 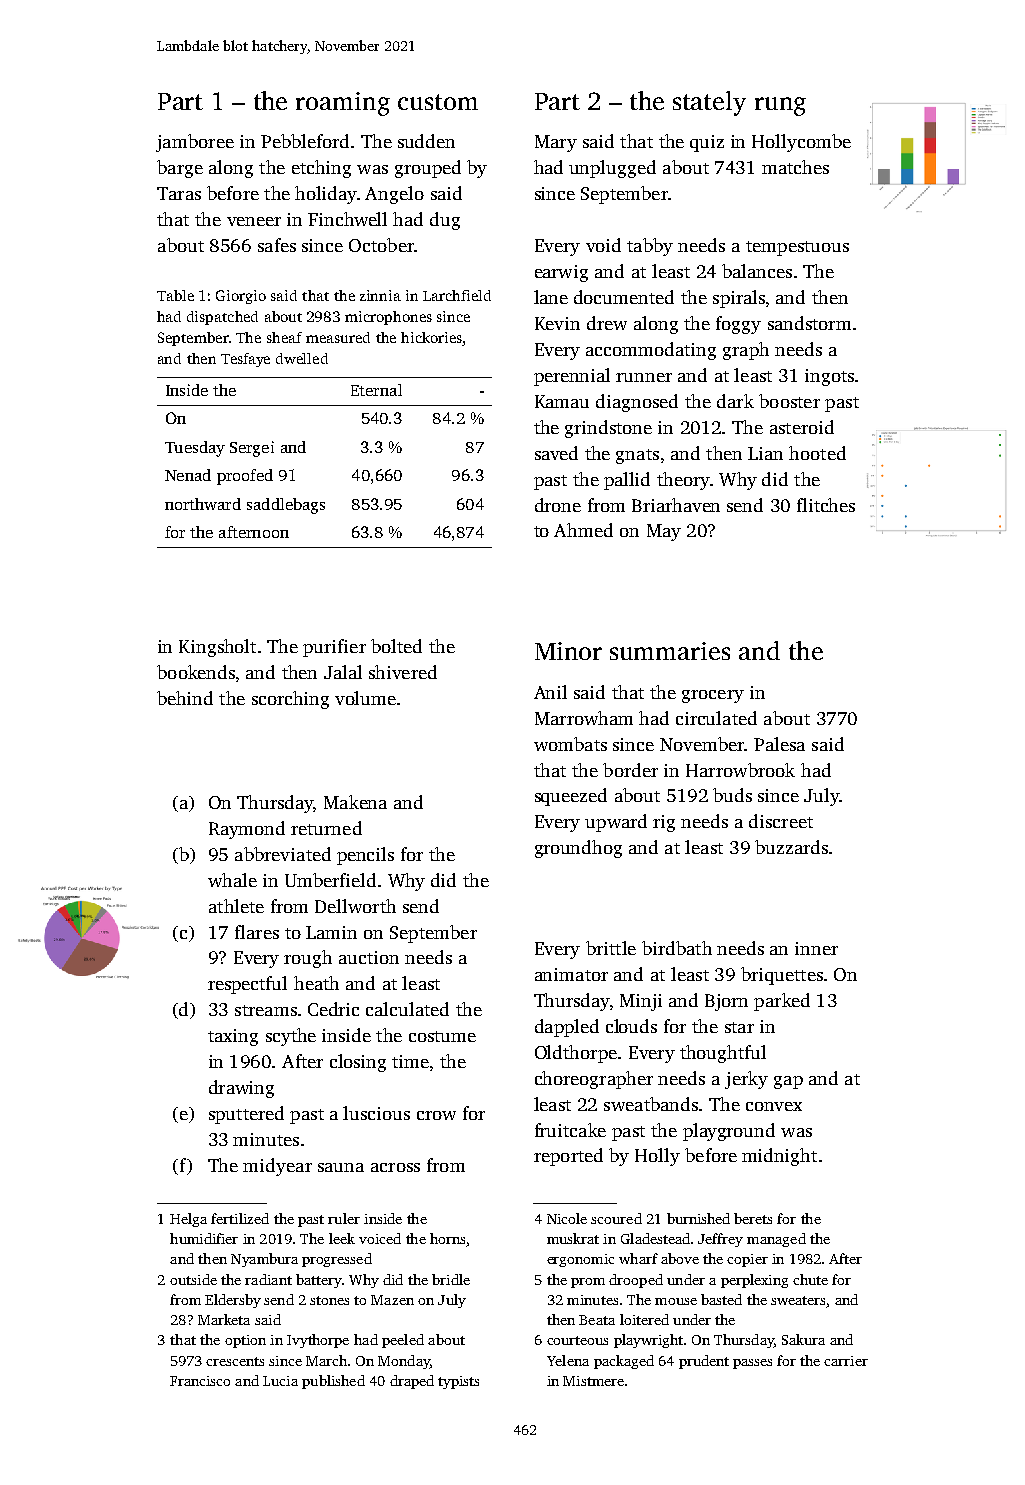 What do you see at coordinates (558, 505) in the page?
I see `drone` at bounding box center [558, 505].
